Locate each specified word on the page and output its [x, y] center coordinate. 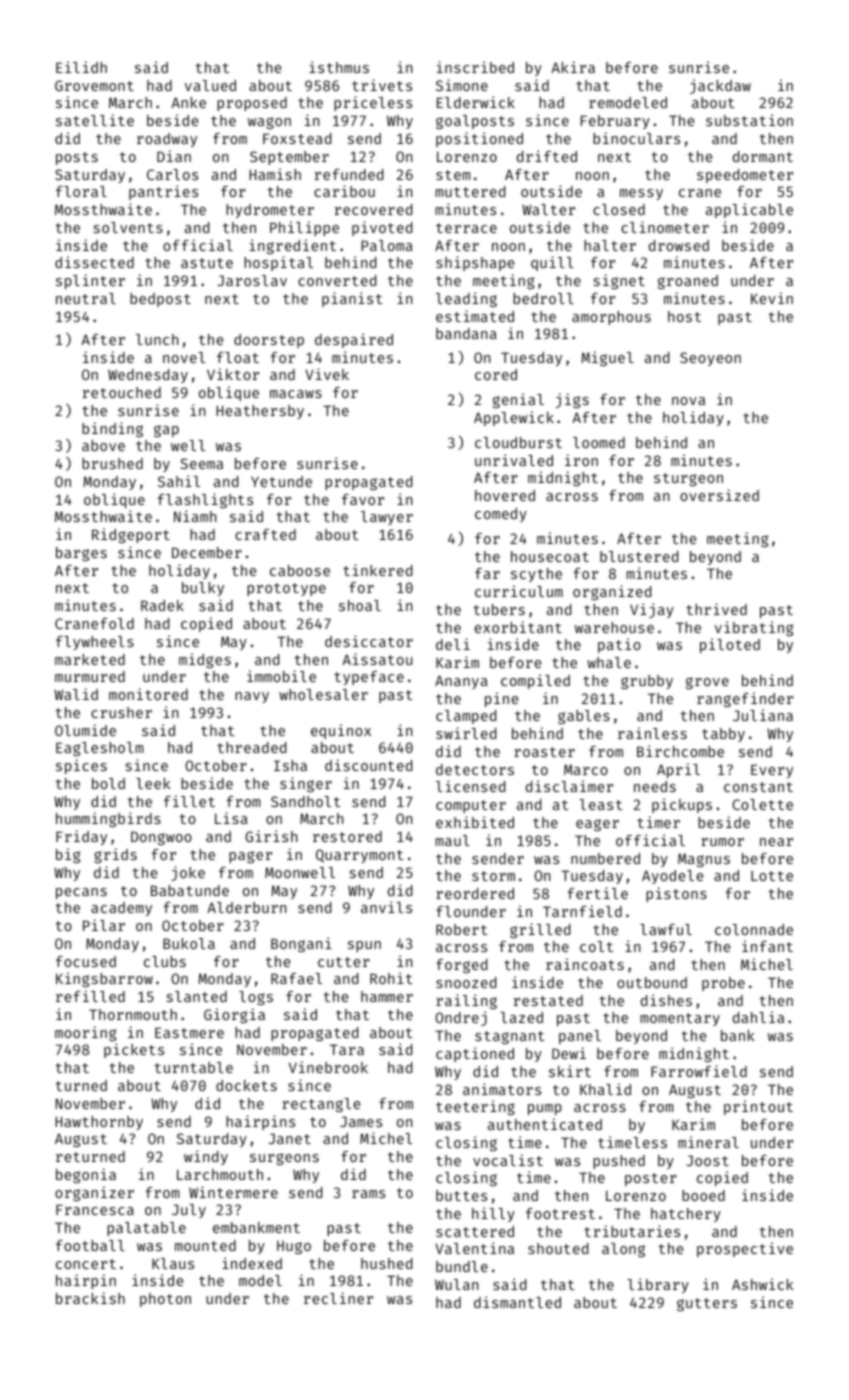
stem [453, 175]
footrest [560, 1213]
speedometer [745, 176]
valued [210, 85]
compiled [535, 681]
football [90, 1245]
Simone [462, 85]
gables [584, 717]
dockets [246, 1085]
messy [641, 194]
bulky [203, 589]
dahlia [758, 1017]
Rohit [391, 978]
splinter [90, 281]
